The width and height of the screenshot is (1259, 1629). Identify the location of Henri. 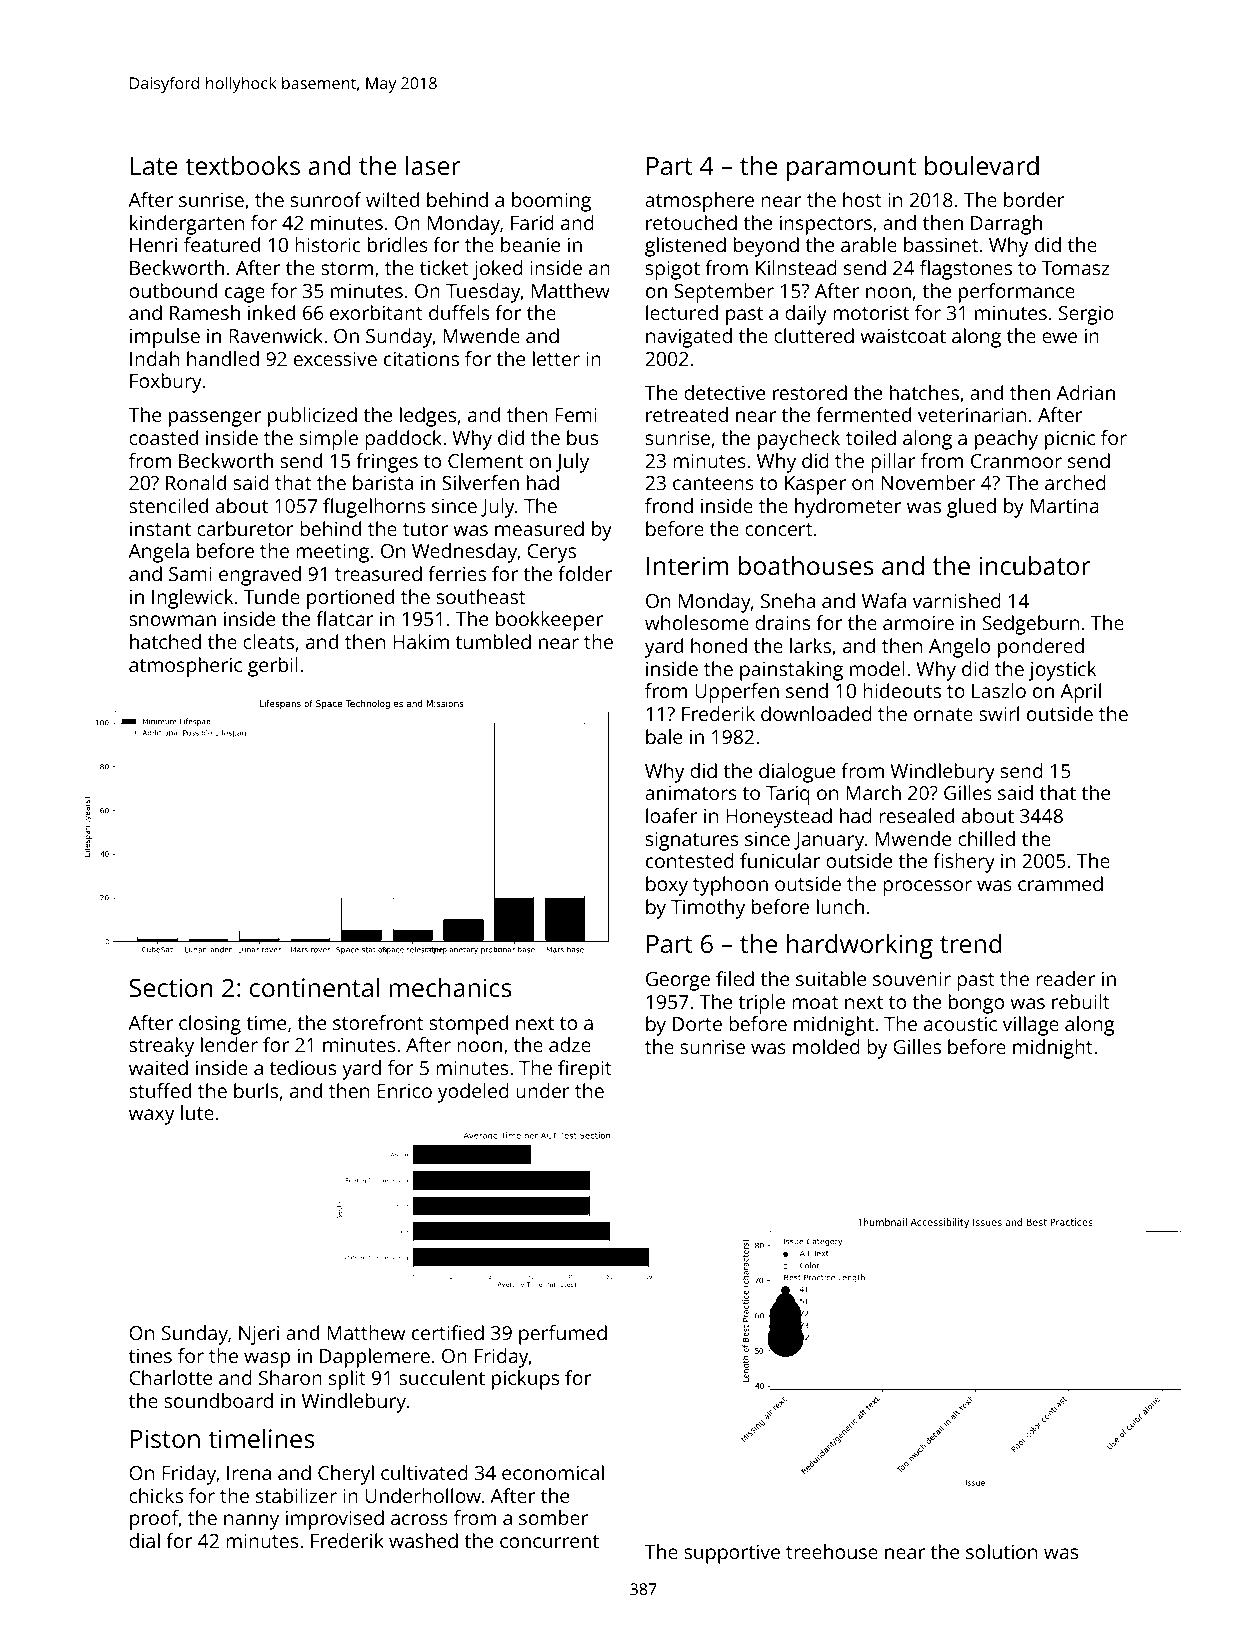
(153, 245).
